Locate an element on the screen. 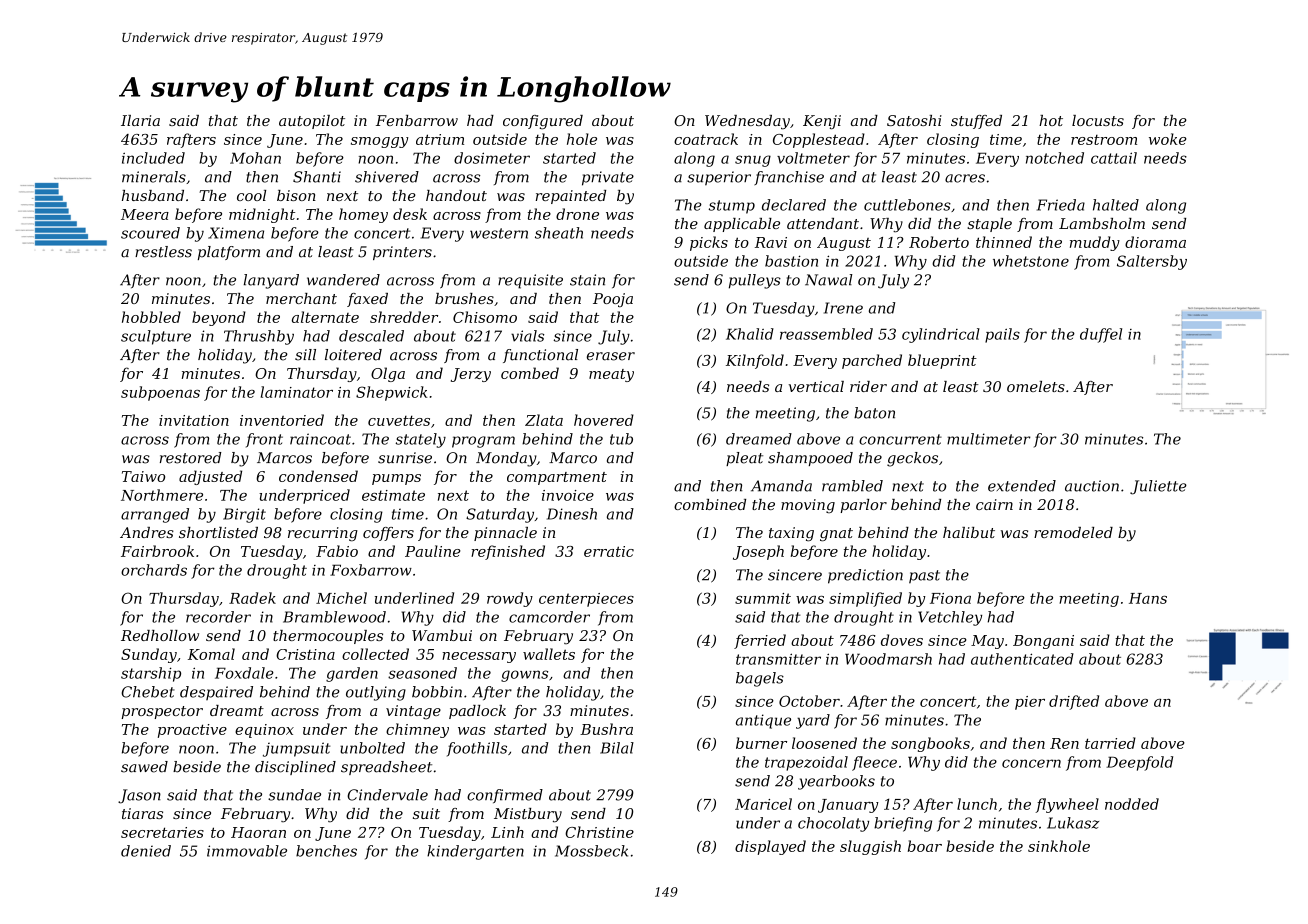  nodded is located at coordinates (1132, 804).
